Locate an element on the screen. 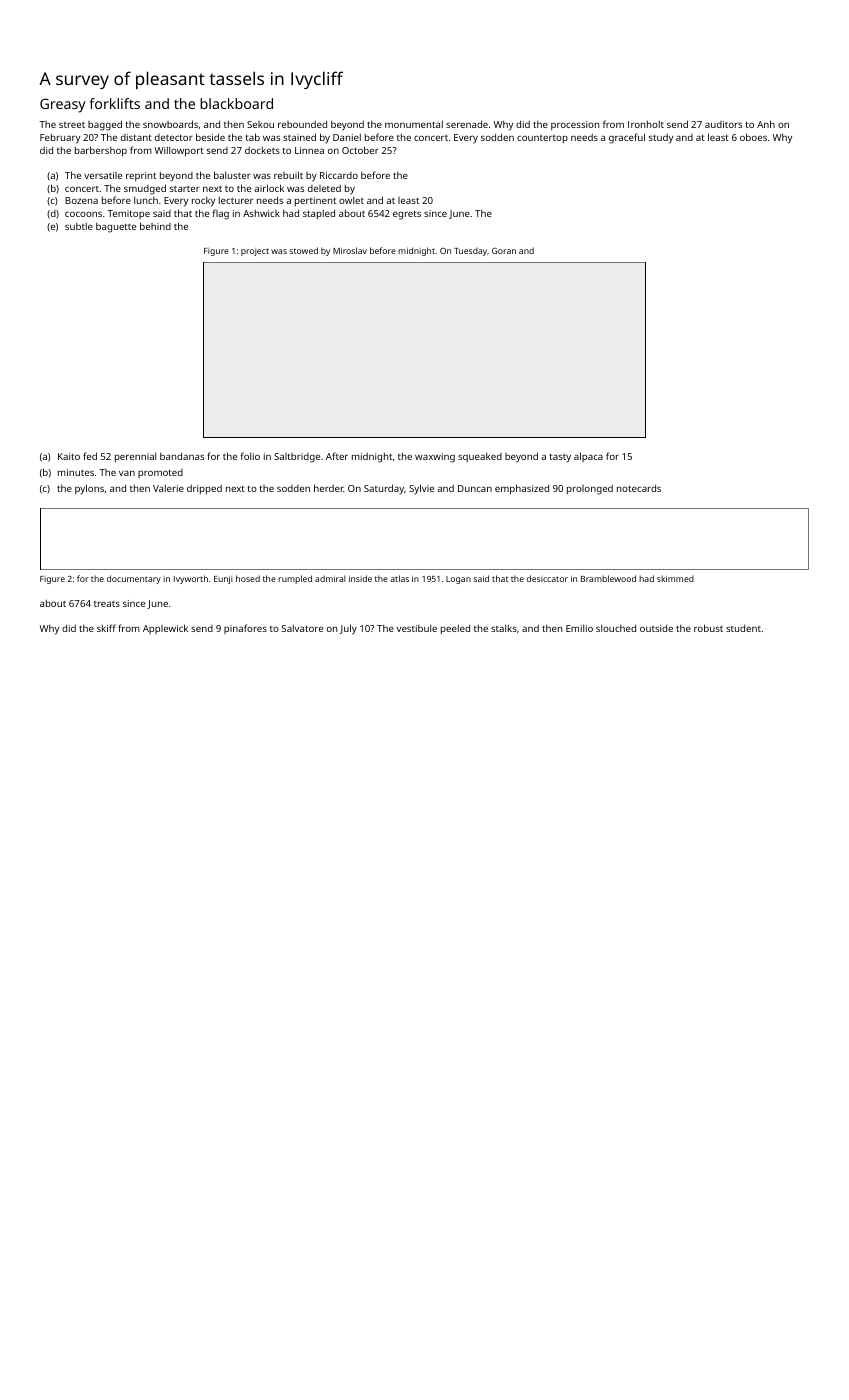  Kaito is located at coordinates (69, 456).
